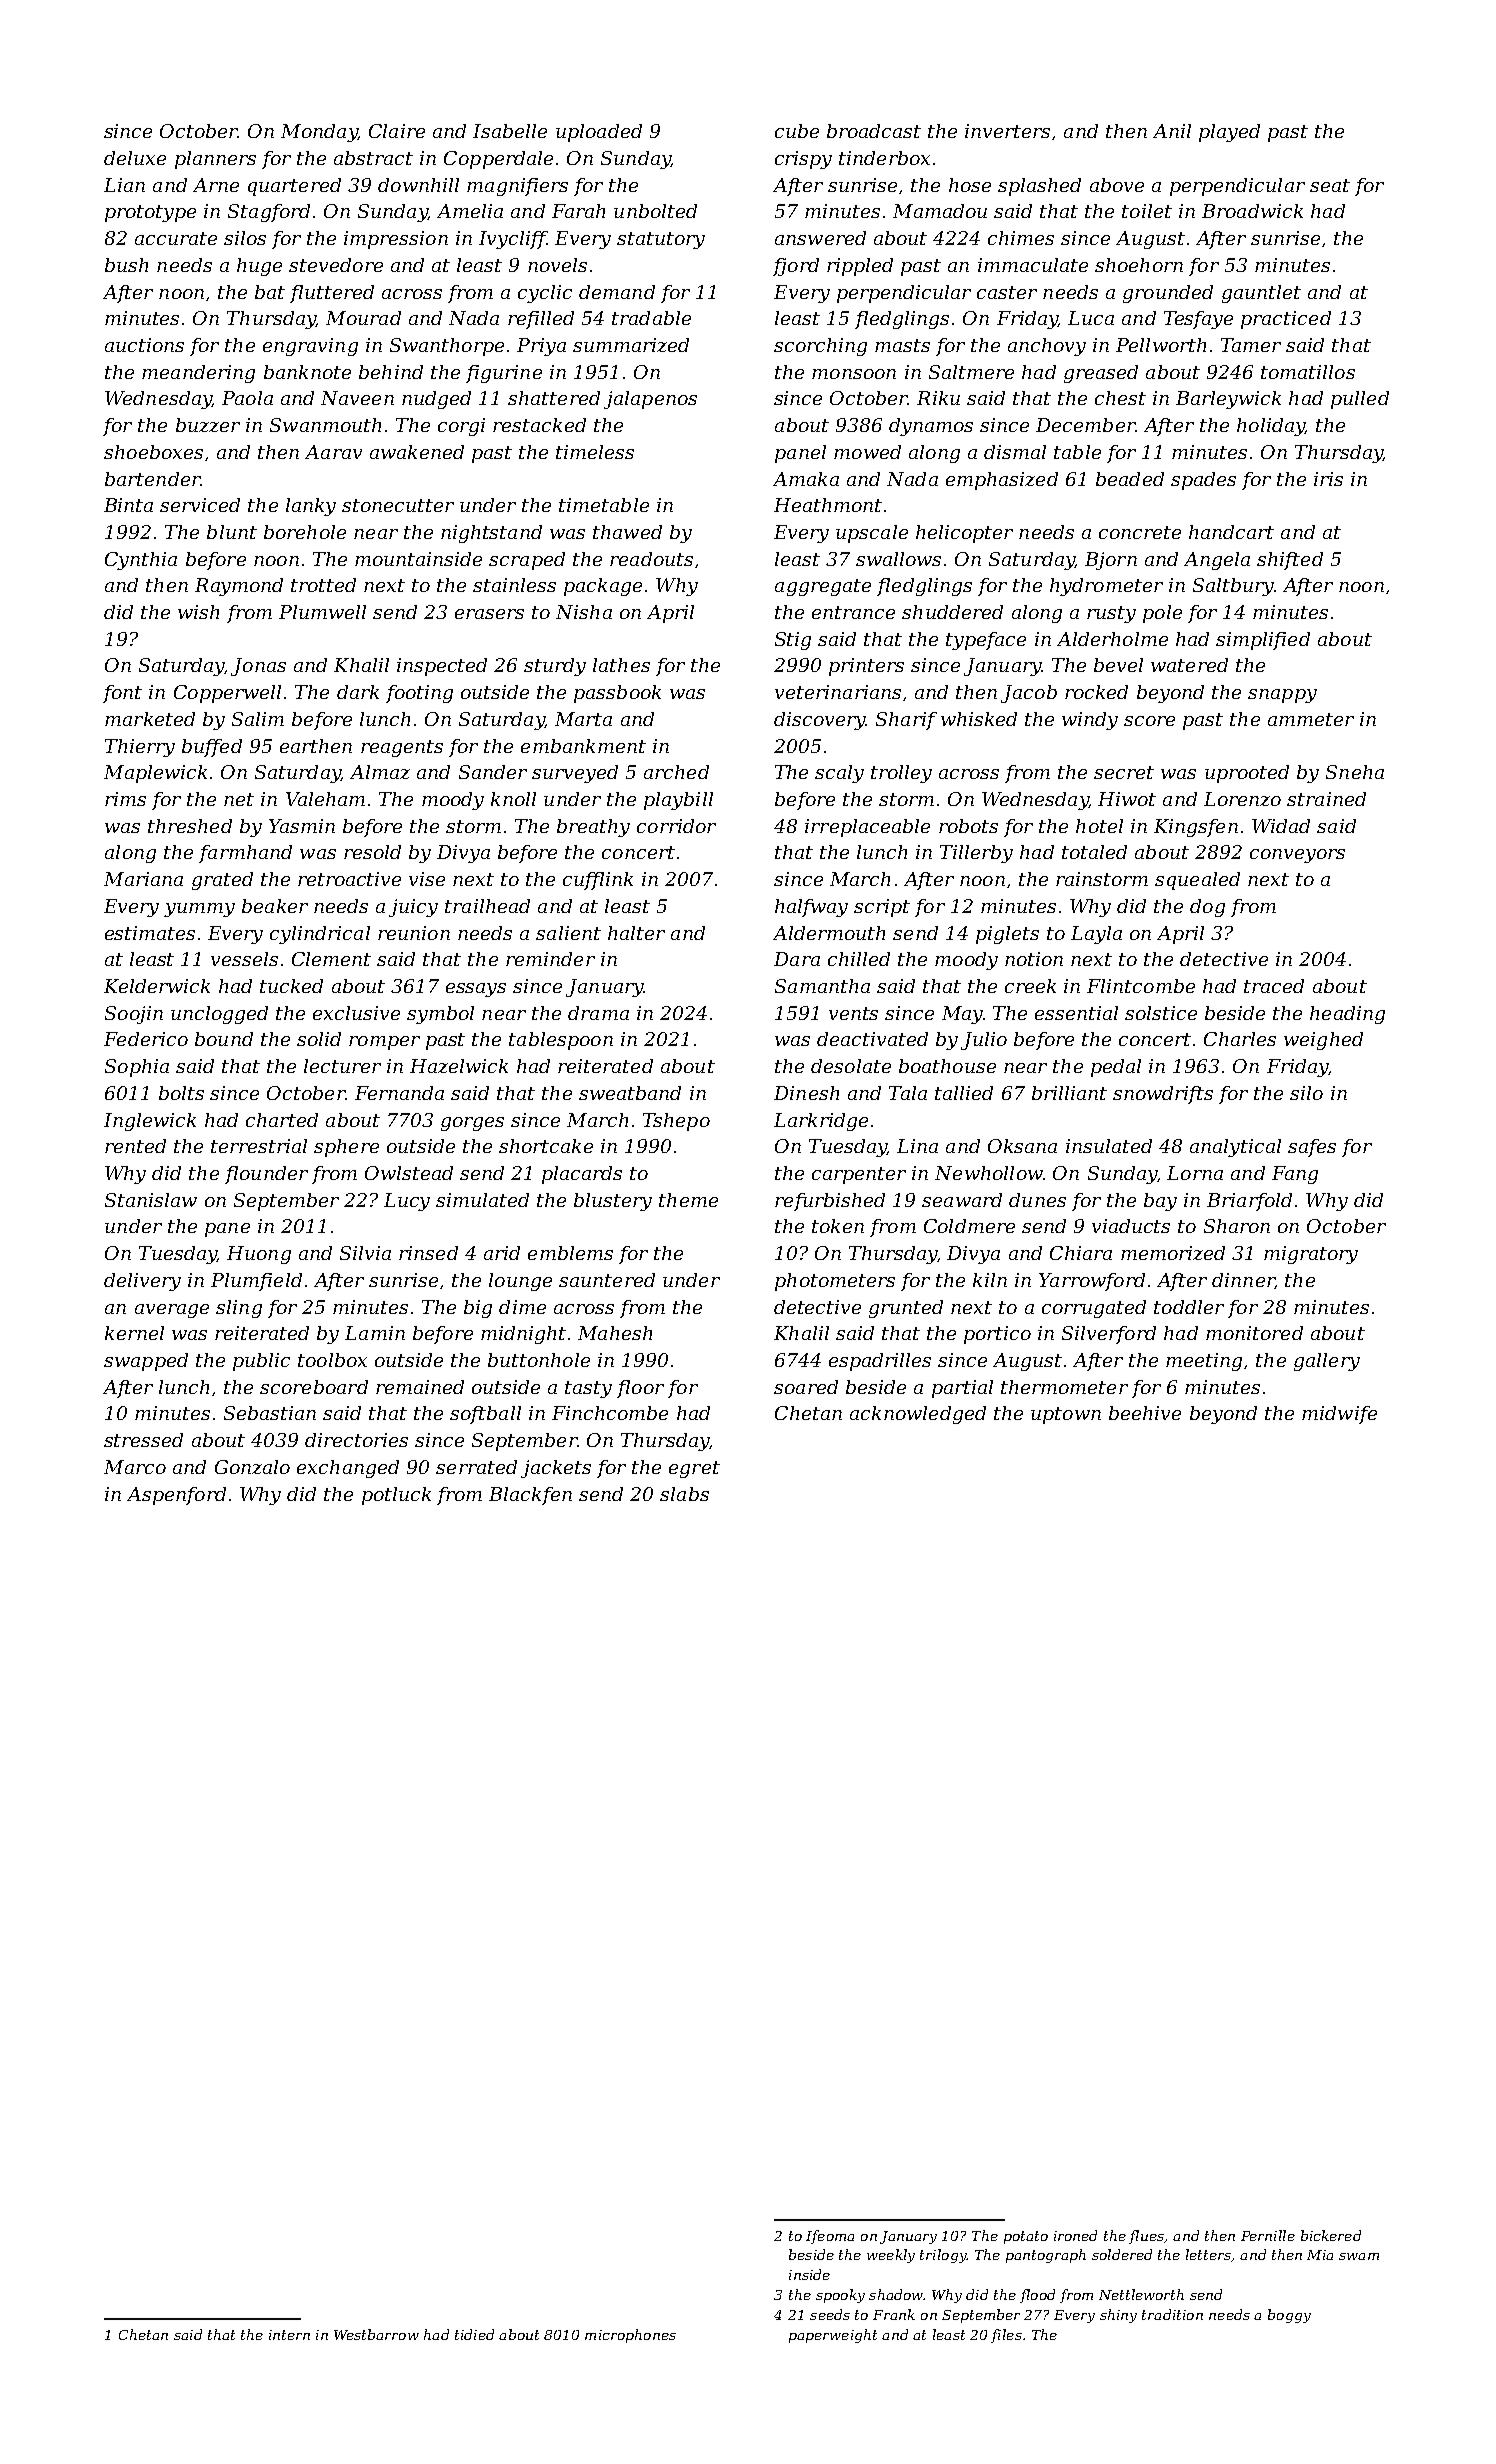 This document has width=1496, height=2464. Describe the element at coordinates (684, 1494) in the document. I see `slabs` at that location.
